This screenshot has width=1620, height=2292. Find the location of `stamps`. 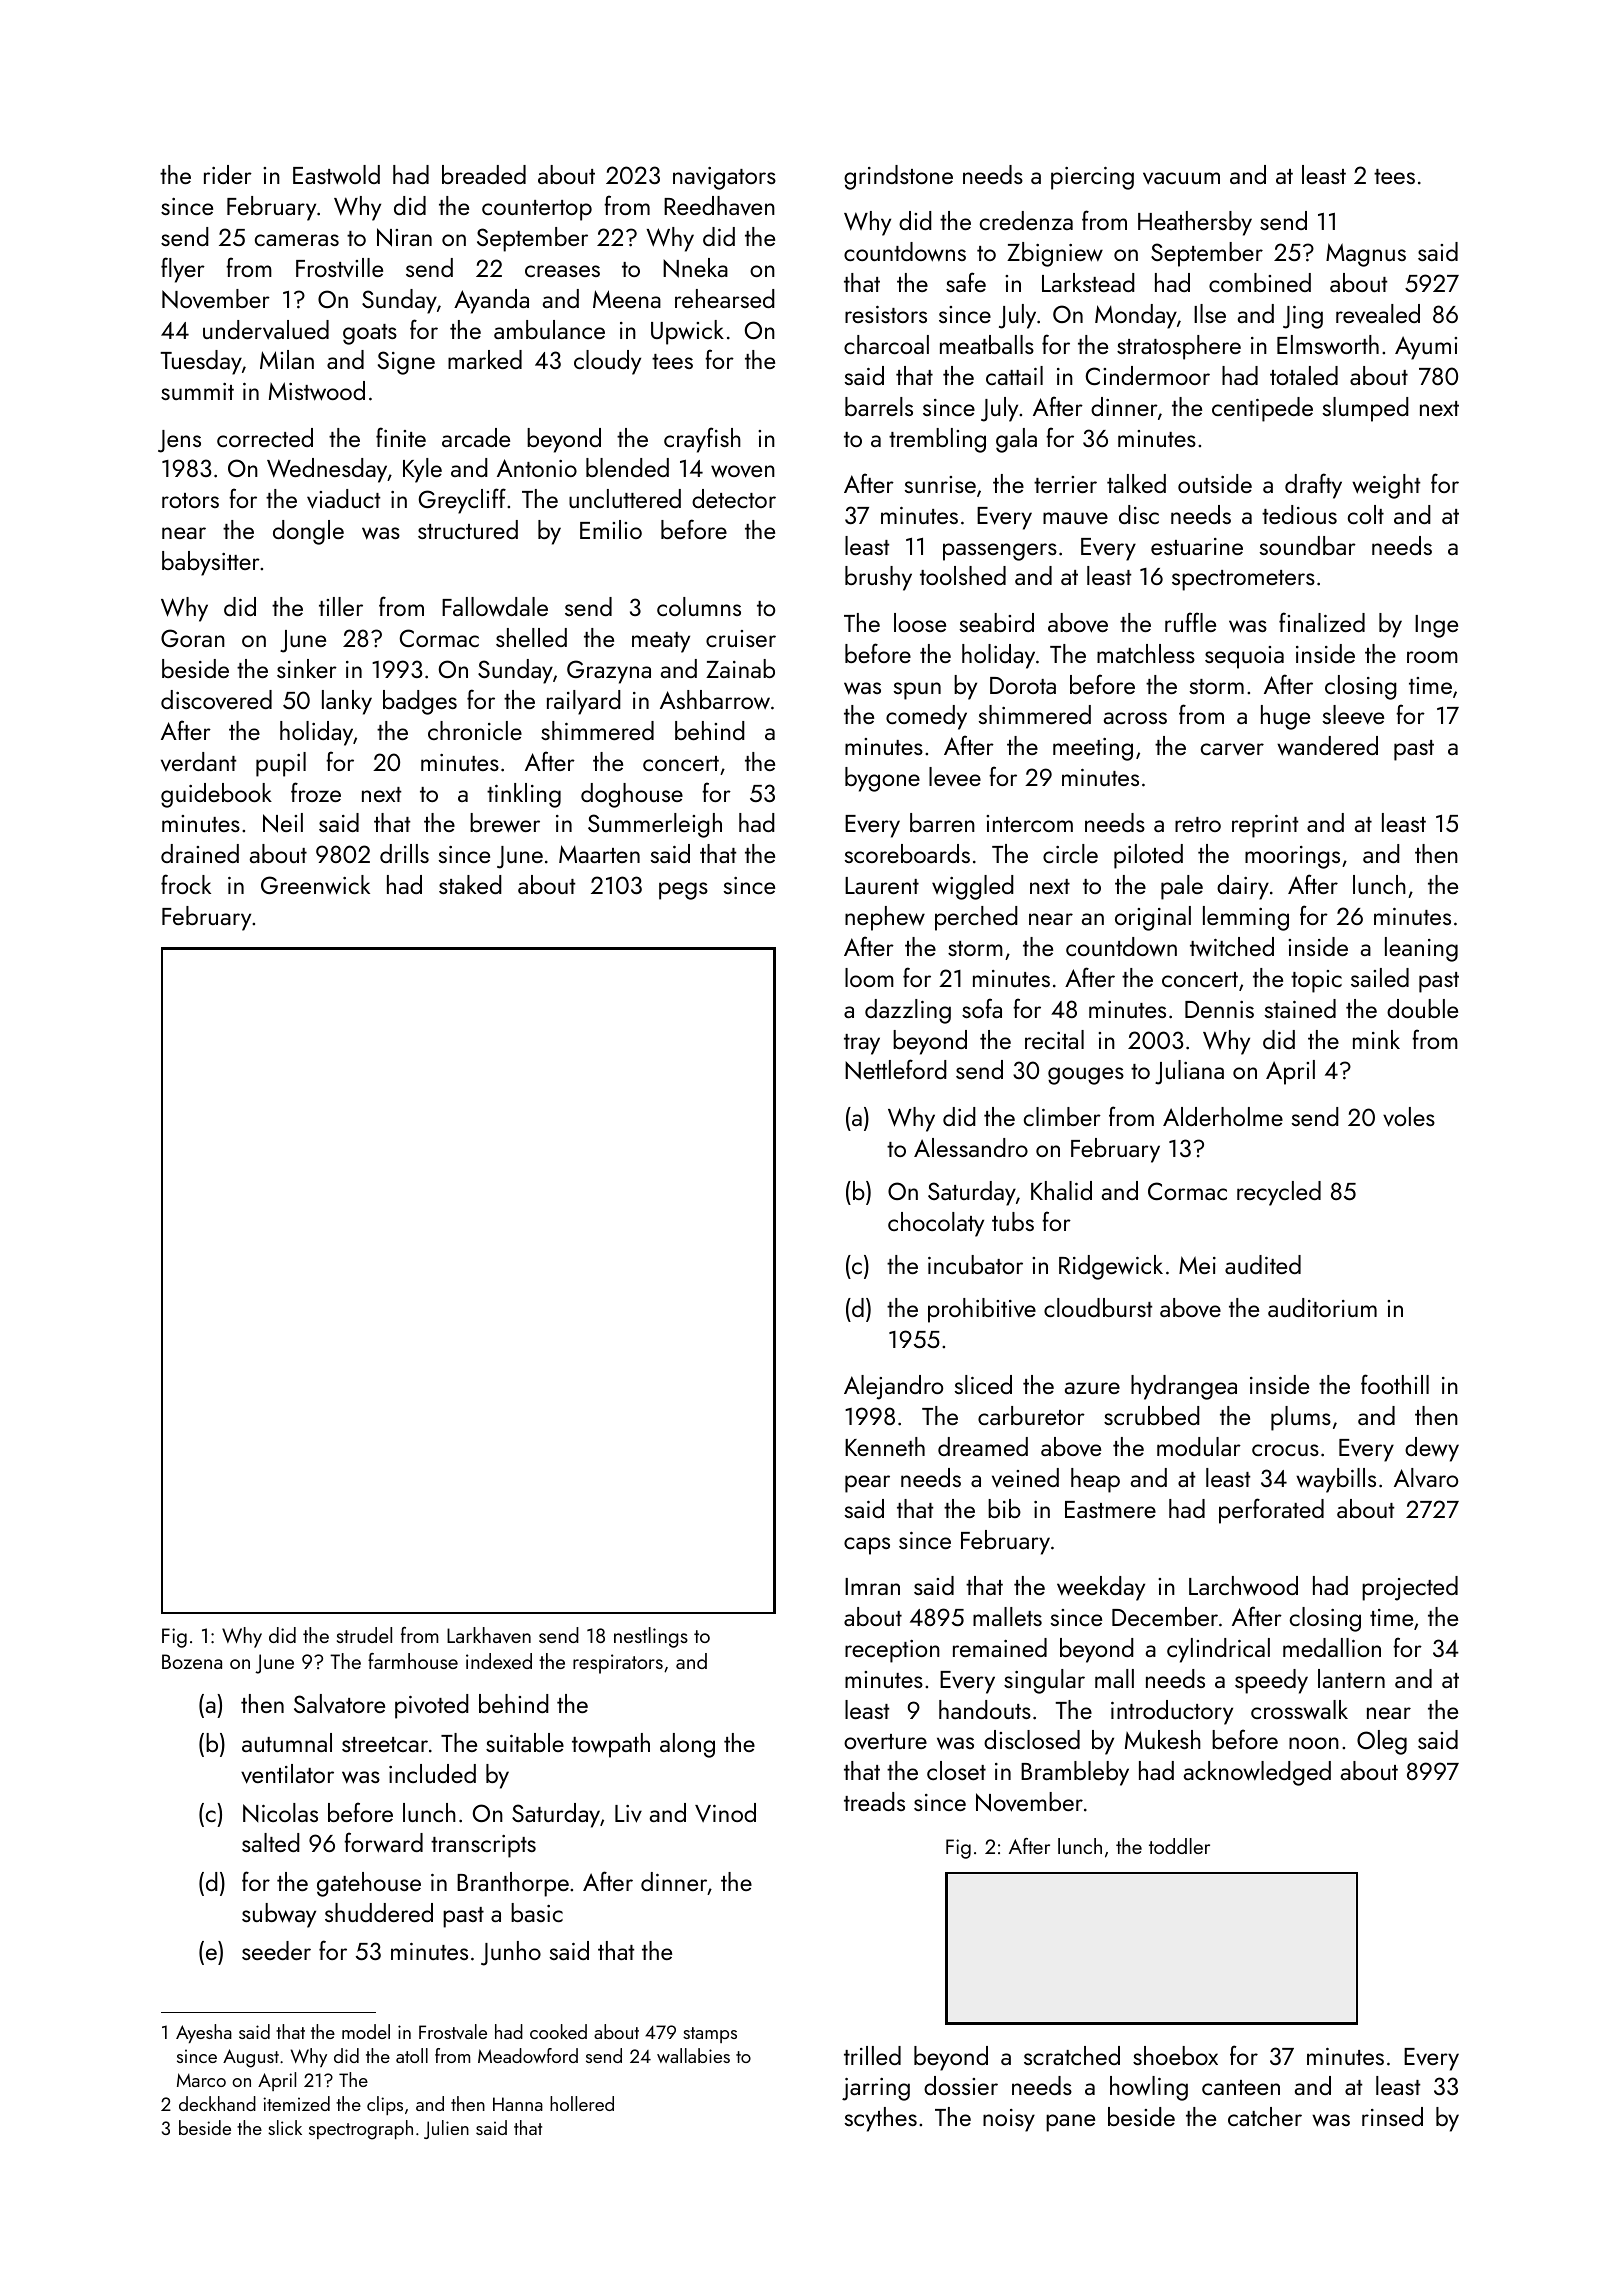

stamps is located at coordinates (710, 2035).
